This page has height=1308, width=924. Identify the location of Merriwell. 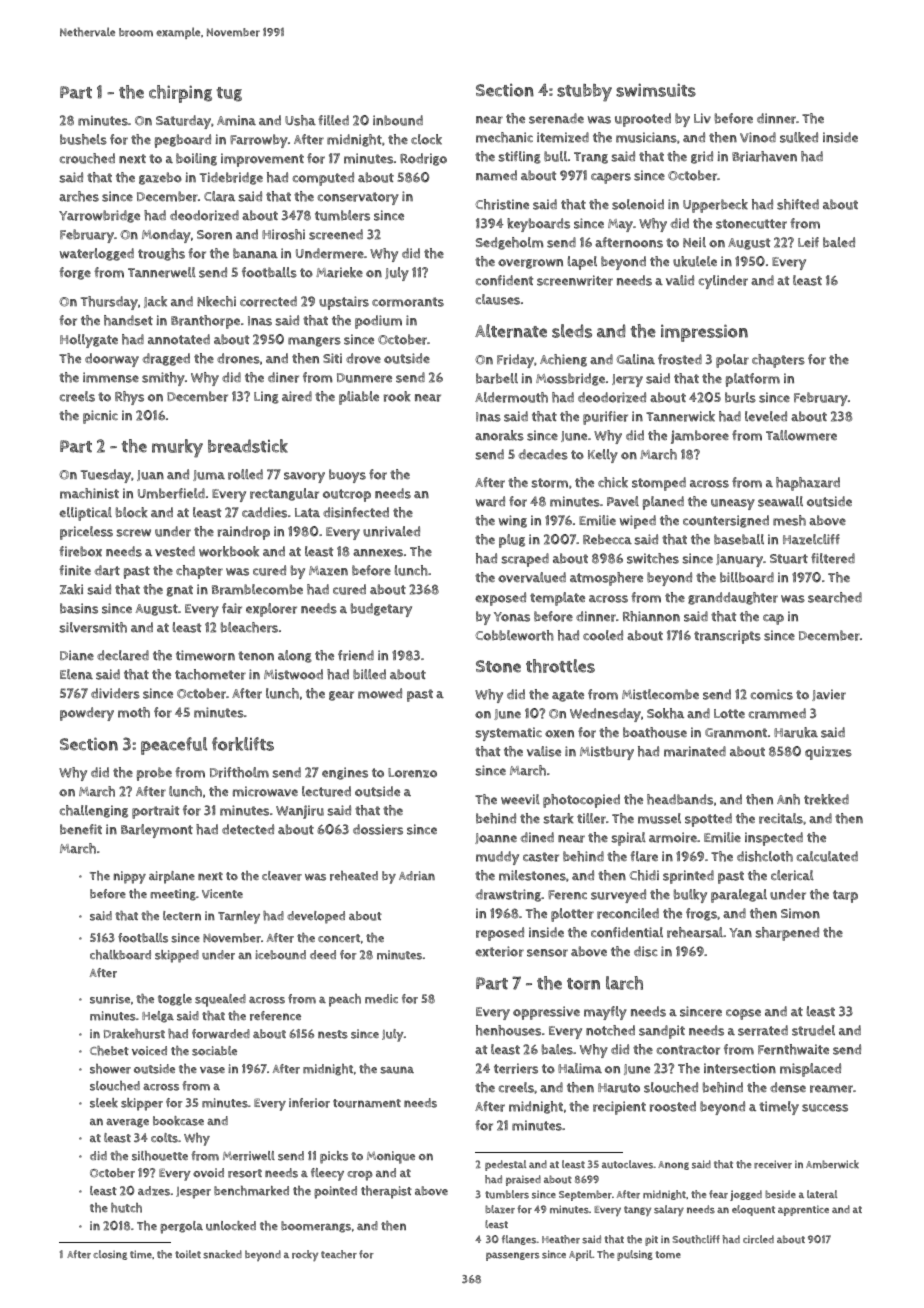
(249, 1156).
